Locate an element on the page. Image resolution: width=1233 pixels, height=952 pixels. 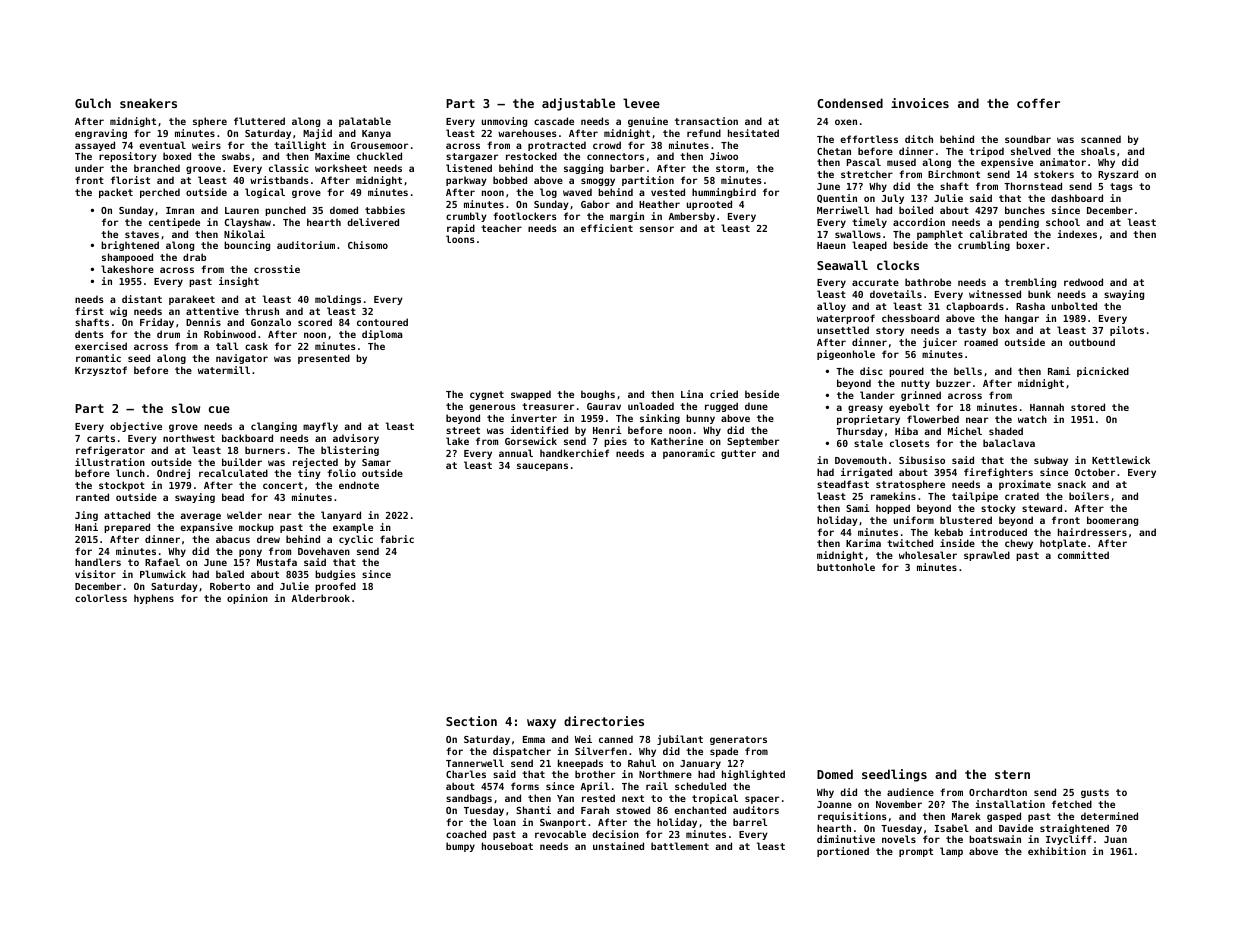
determined is located at coordinates (1109, 816).
